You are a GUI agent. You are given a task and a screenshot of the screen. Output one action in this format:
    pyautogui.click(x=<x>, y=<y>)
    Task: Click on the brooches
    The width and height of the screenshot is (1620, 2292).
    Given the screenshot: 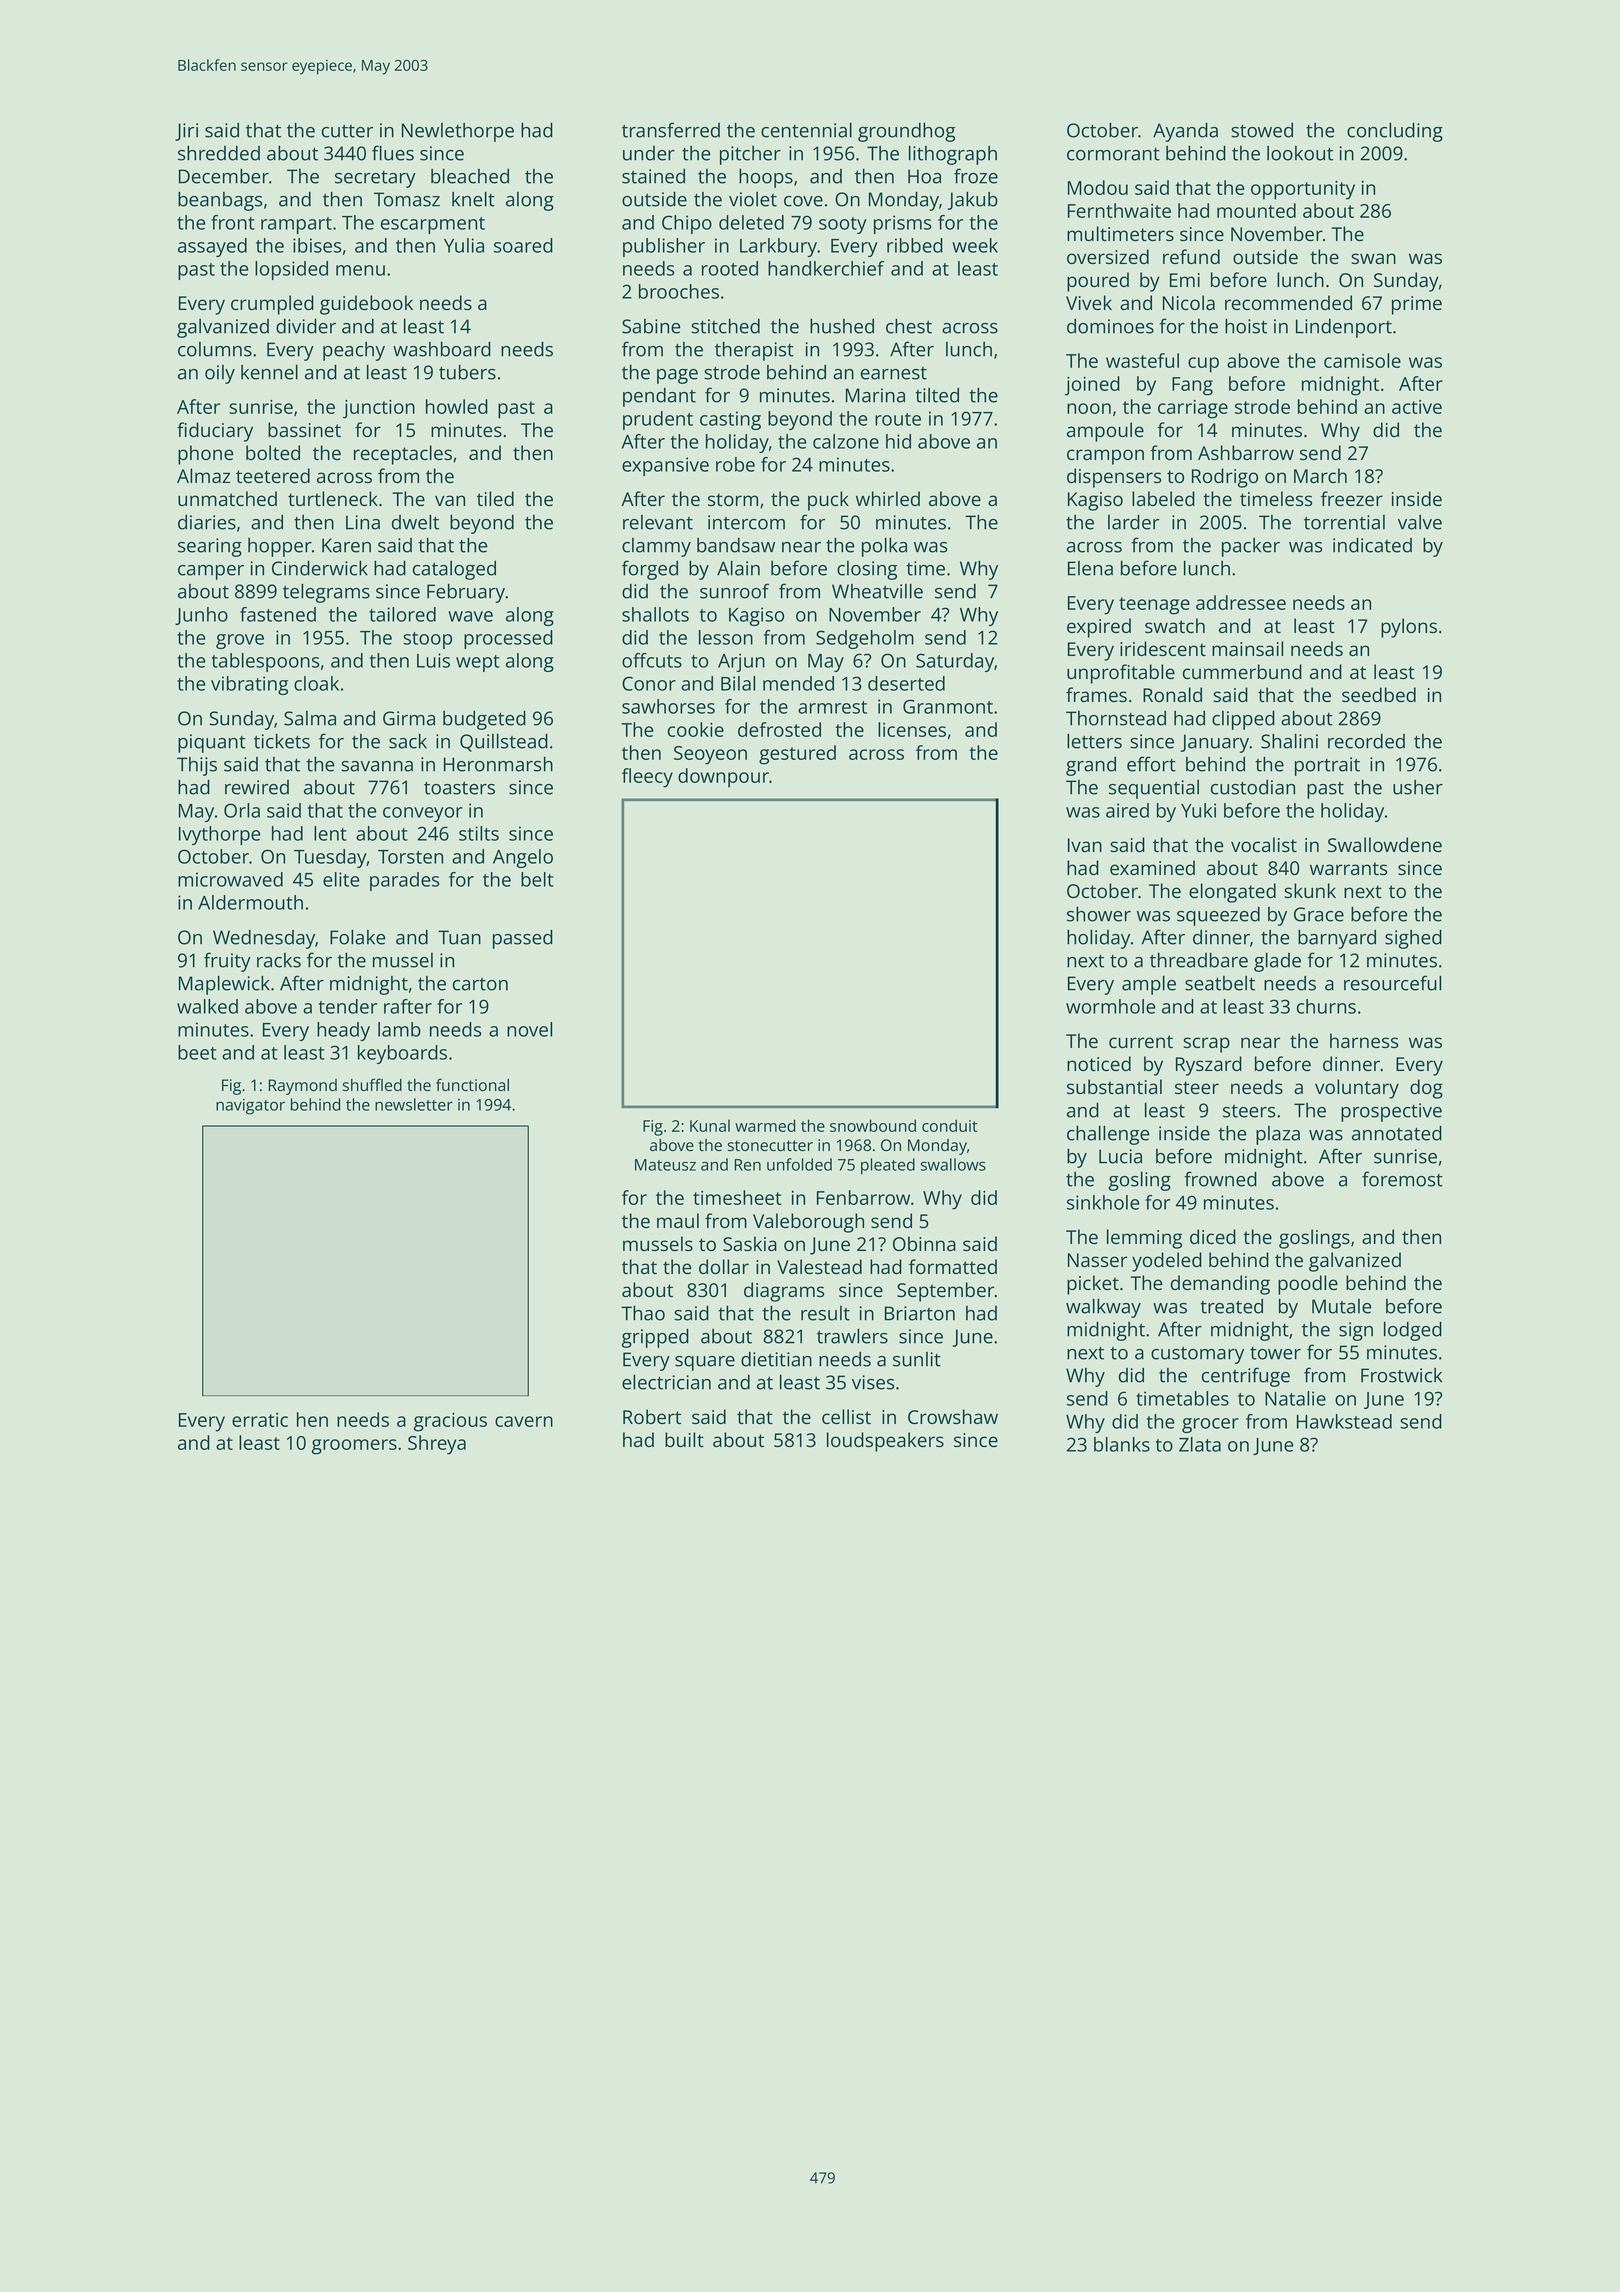 What is the action you would take?
    pyautogui.click(x=679, y=291)
